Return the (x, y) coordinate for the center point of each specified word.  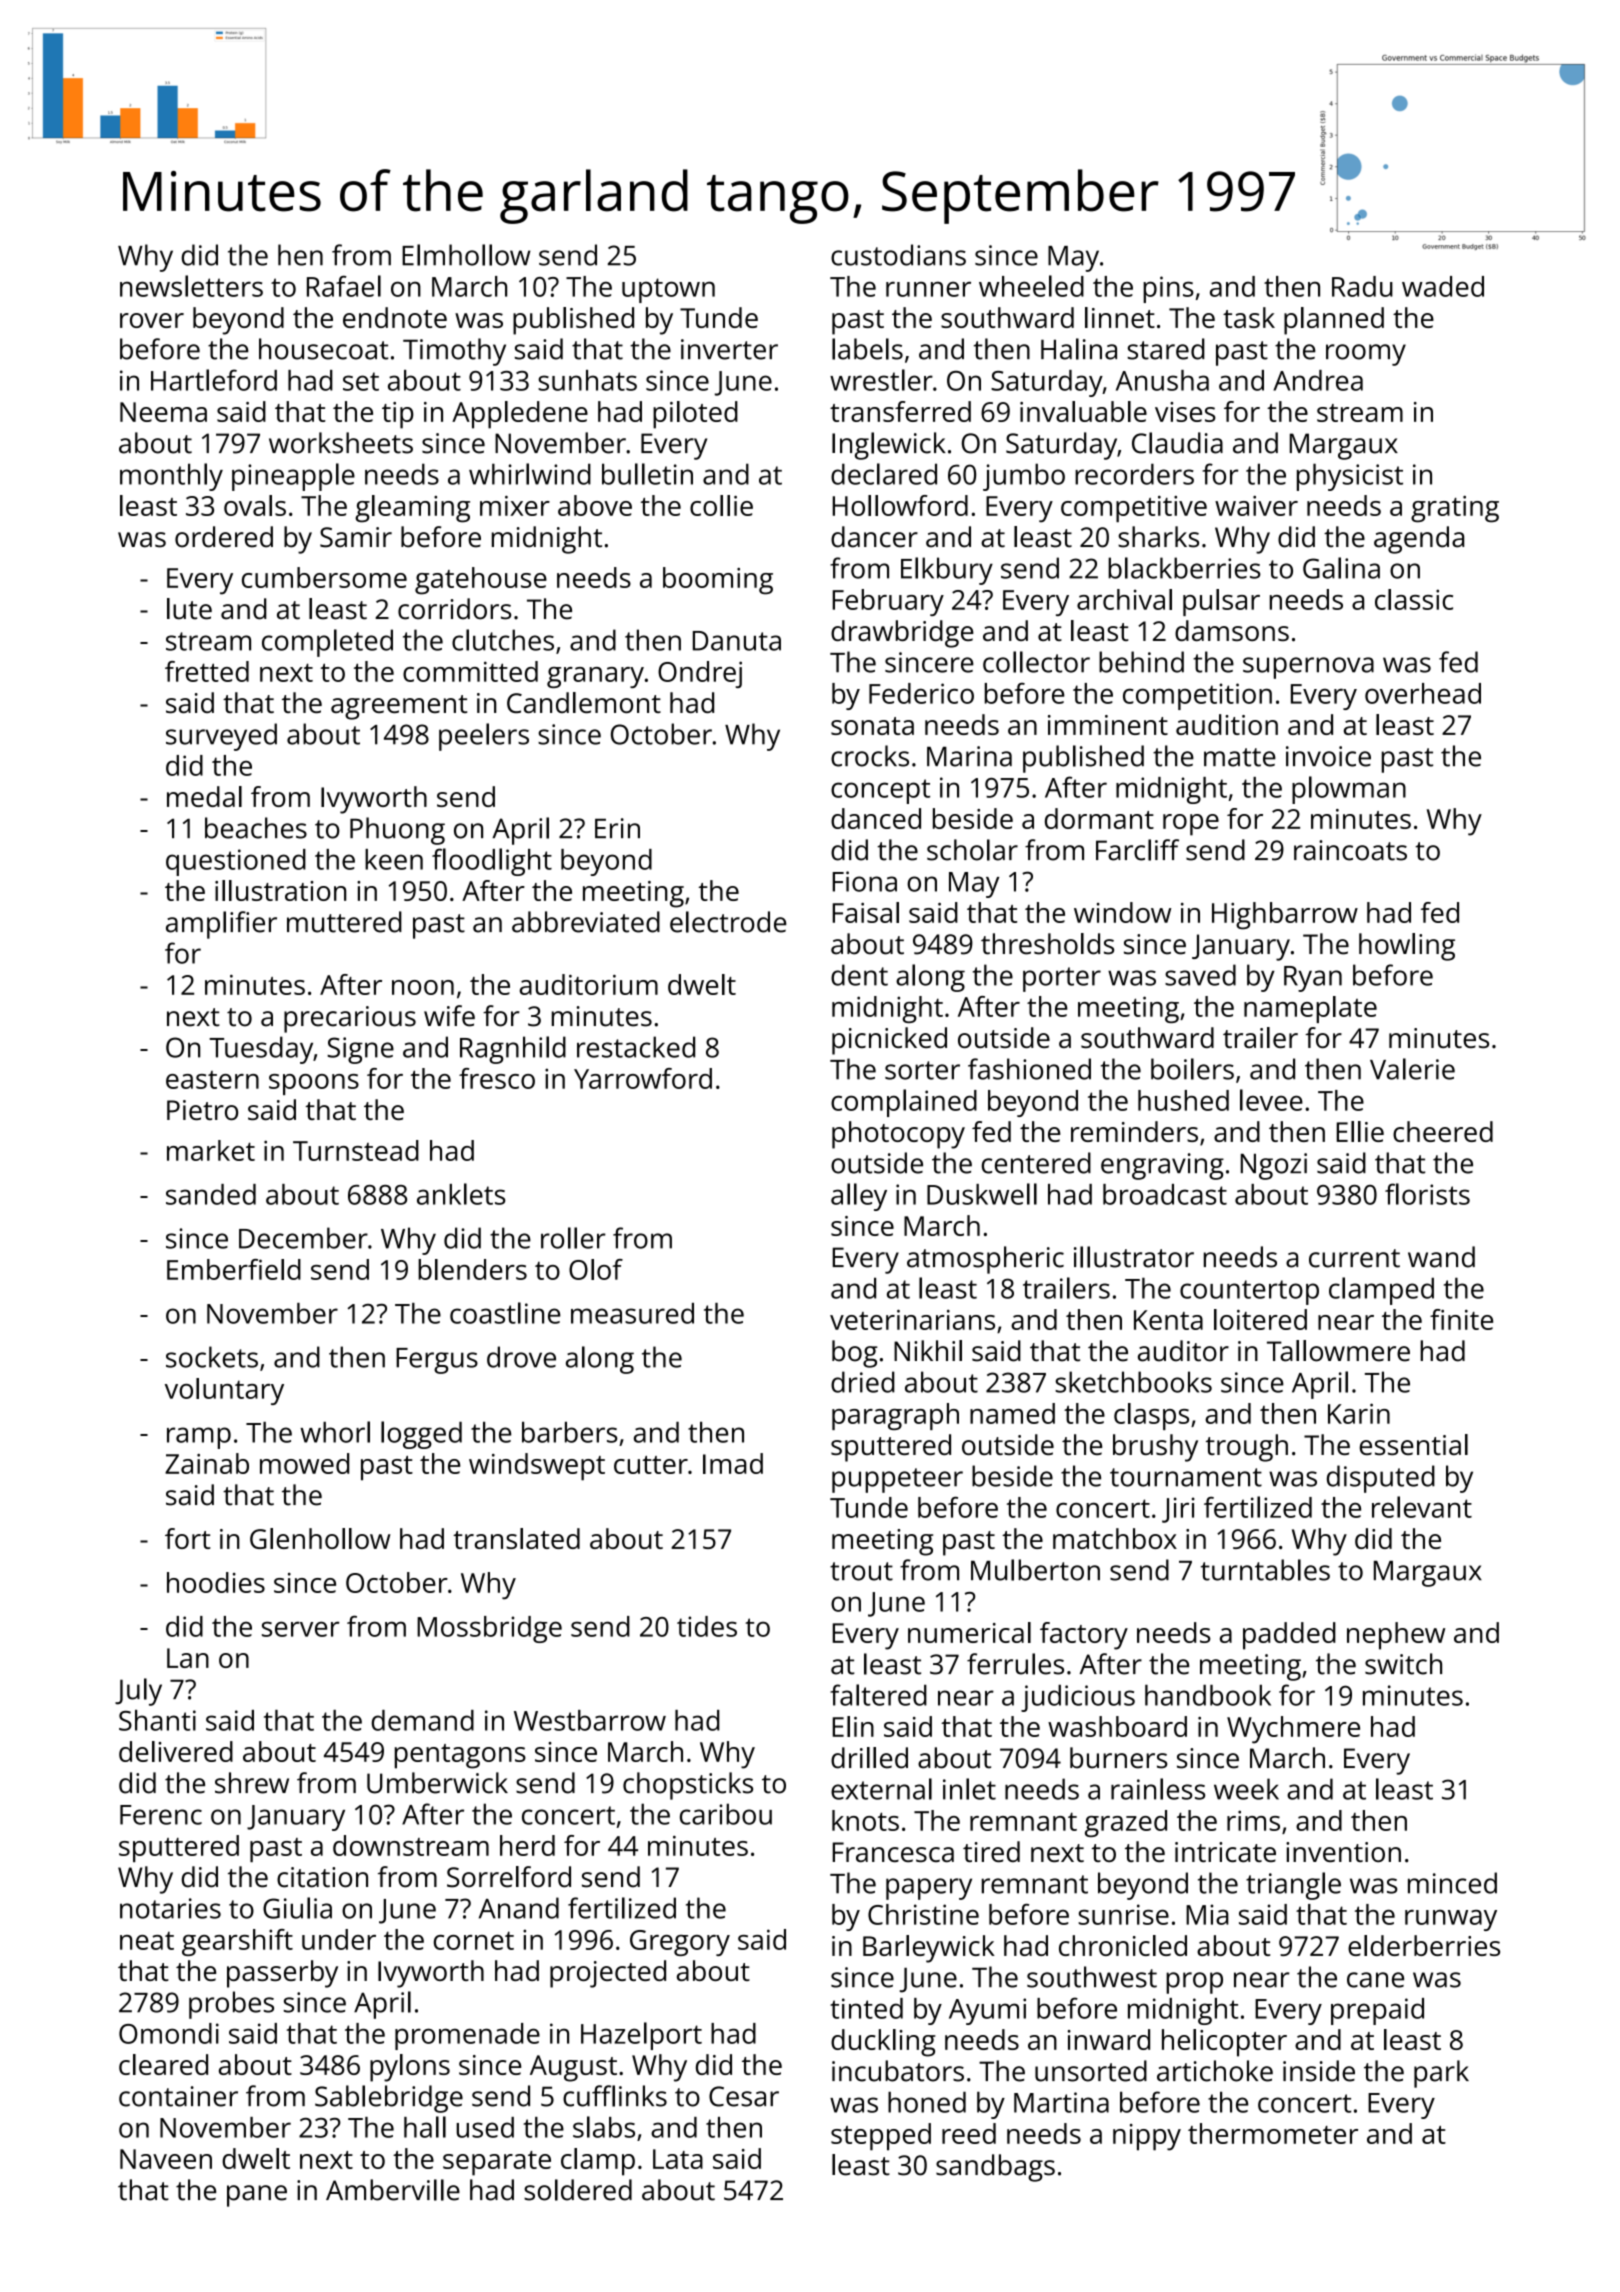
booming (718, 581)
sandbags (995, 2168)
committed (470, 671)
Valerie (1412, 1069)
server (301, 1629)
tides (707, 1626)
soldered (578, 2190)
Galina (1341, 568)
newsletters (191, 286)
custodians (898, 255)
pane (257, 2196)
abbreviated (586, 922)
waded (1443, 286)
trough (1247, 1448)
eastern (212, 1080)
